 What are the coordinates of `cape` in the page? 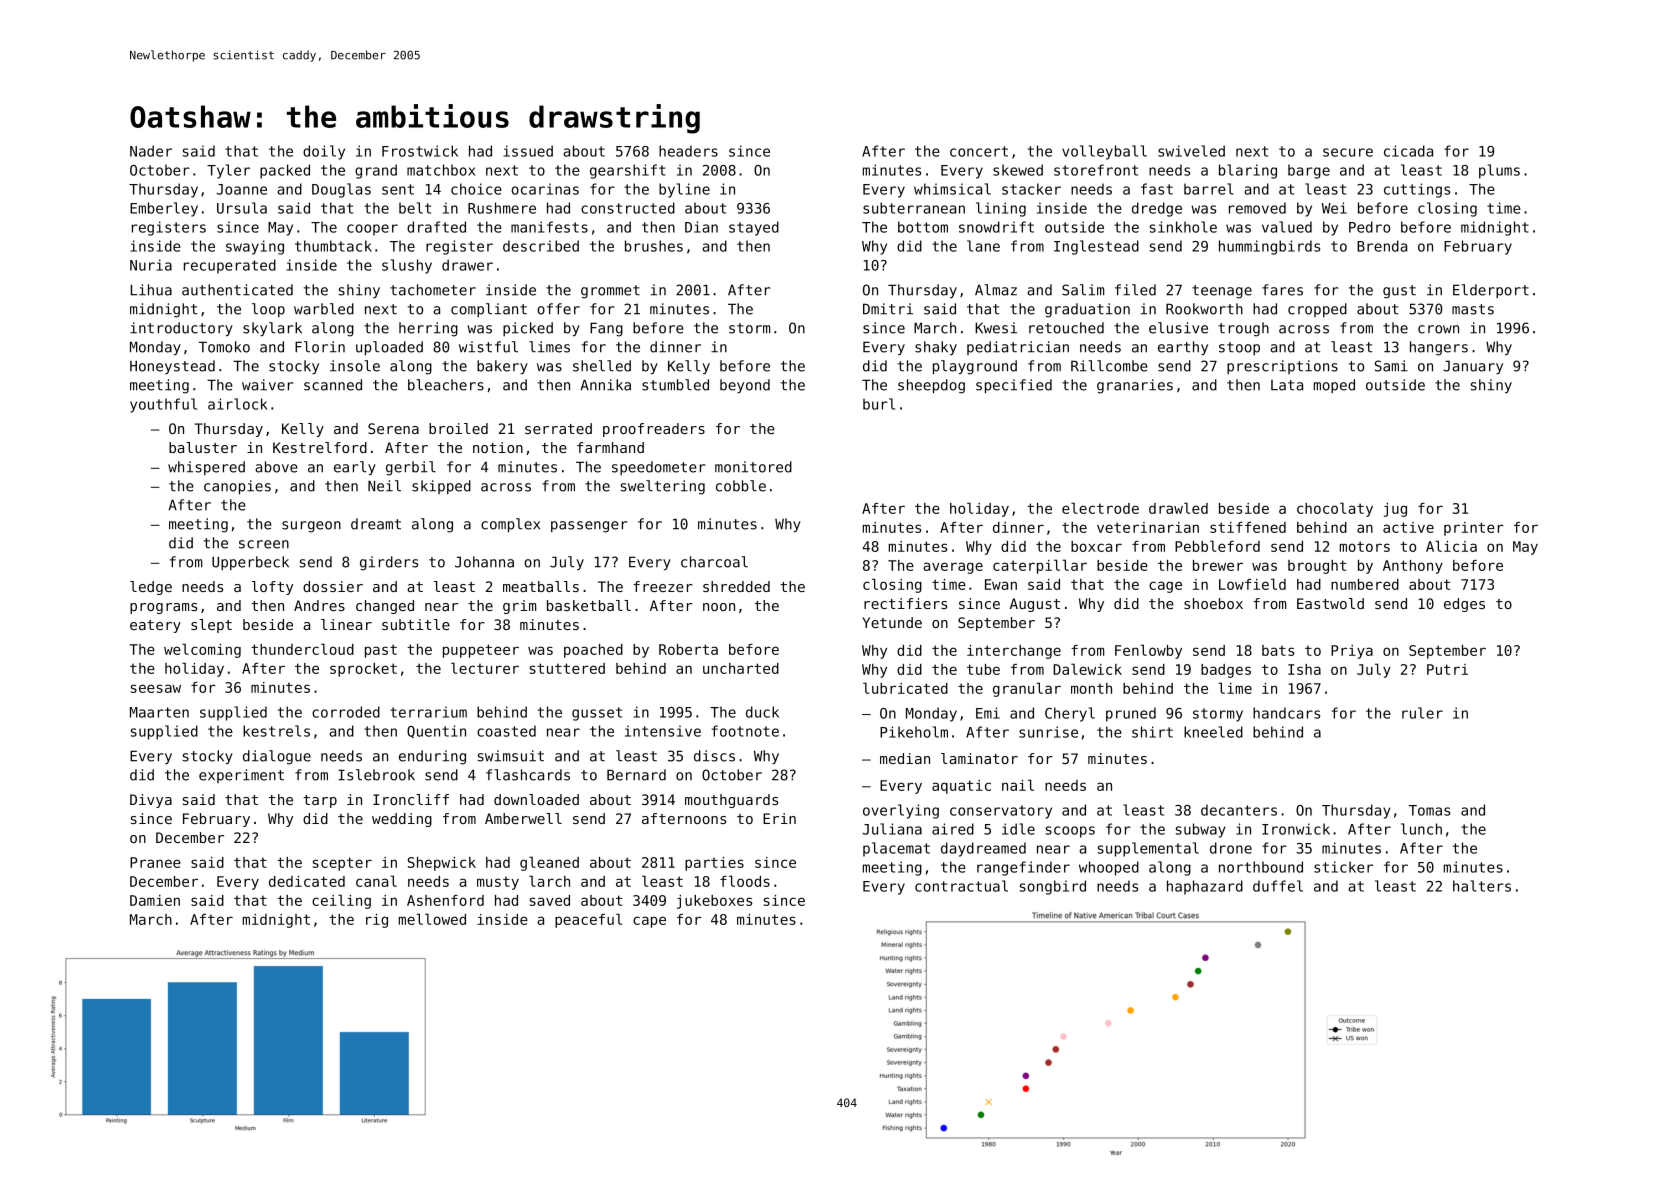 It's located at (649, 922).
